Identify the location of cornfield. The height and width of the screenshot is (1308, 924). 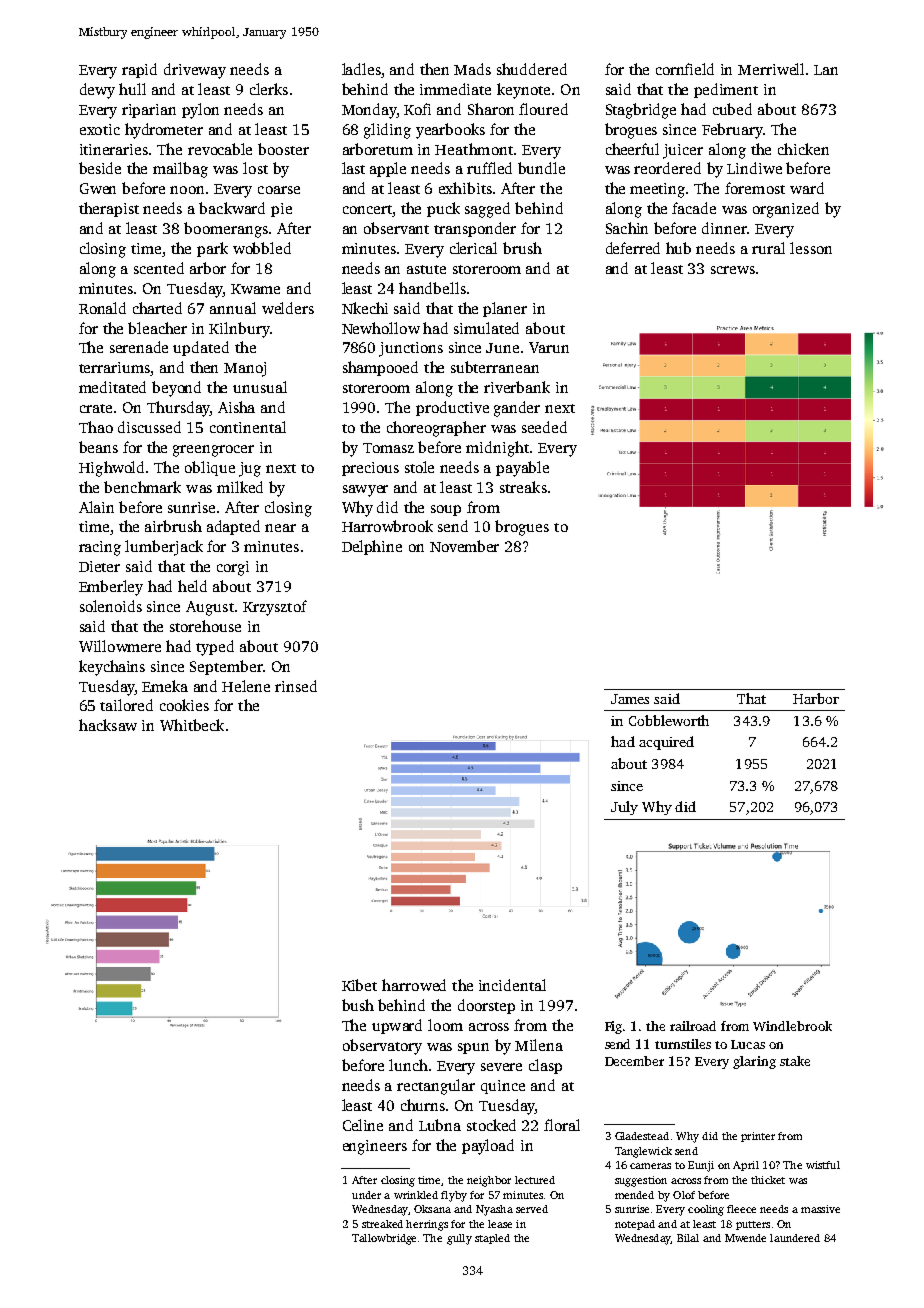
(685, 69).
